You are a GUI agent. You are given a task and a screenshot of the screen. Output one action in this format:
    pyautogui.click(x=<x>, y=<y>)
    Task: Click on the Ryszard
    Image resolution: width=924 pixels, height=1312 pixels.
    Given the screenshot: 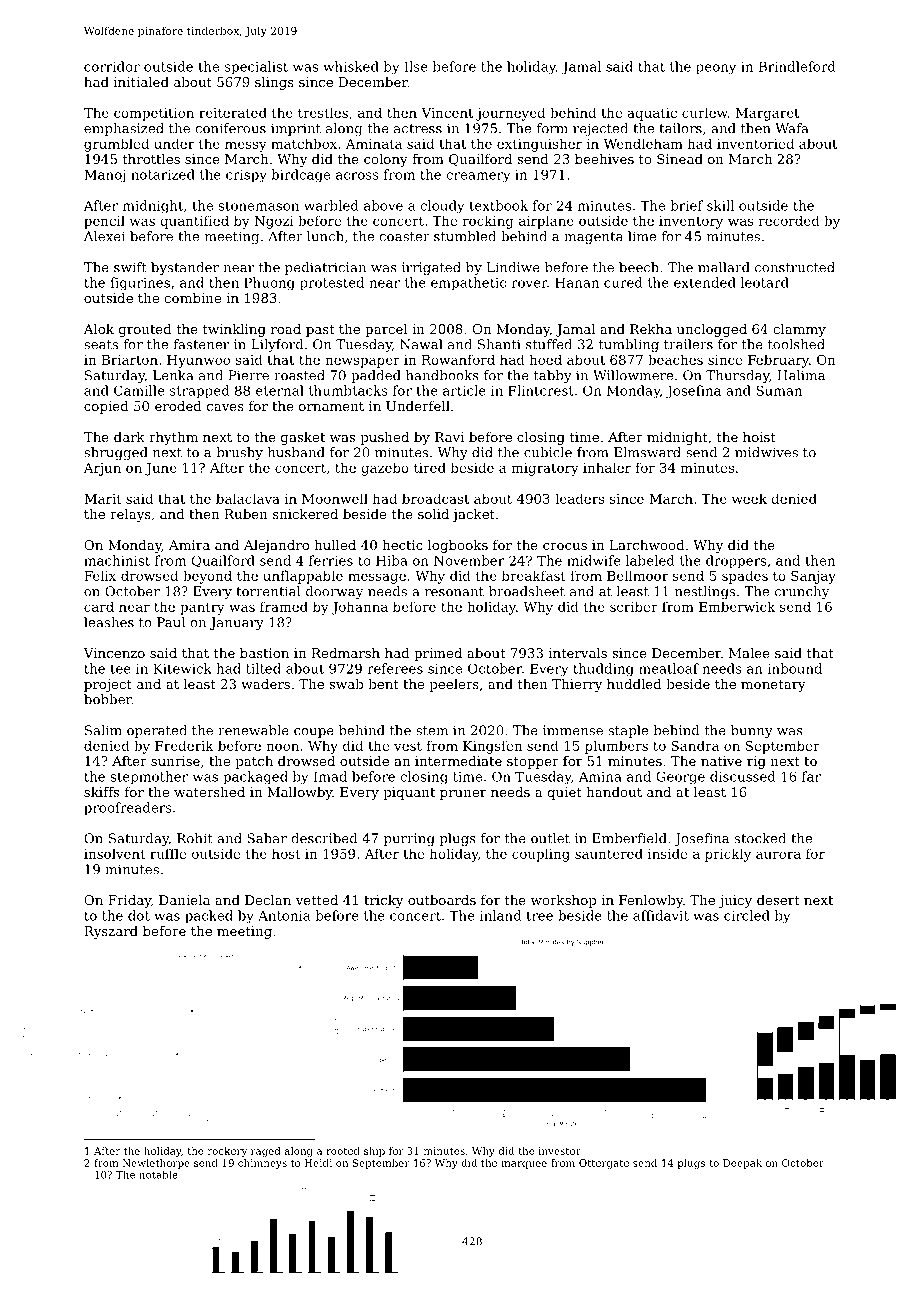 What is the action you would take?
    pyautogui.click(x=111, y=932)
